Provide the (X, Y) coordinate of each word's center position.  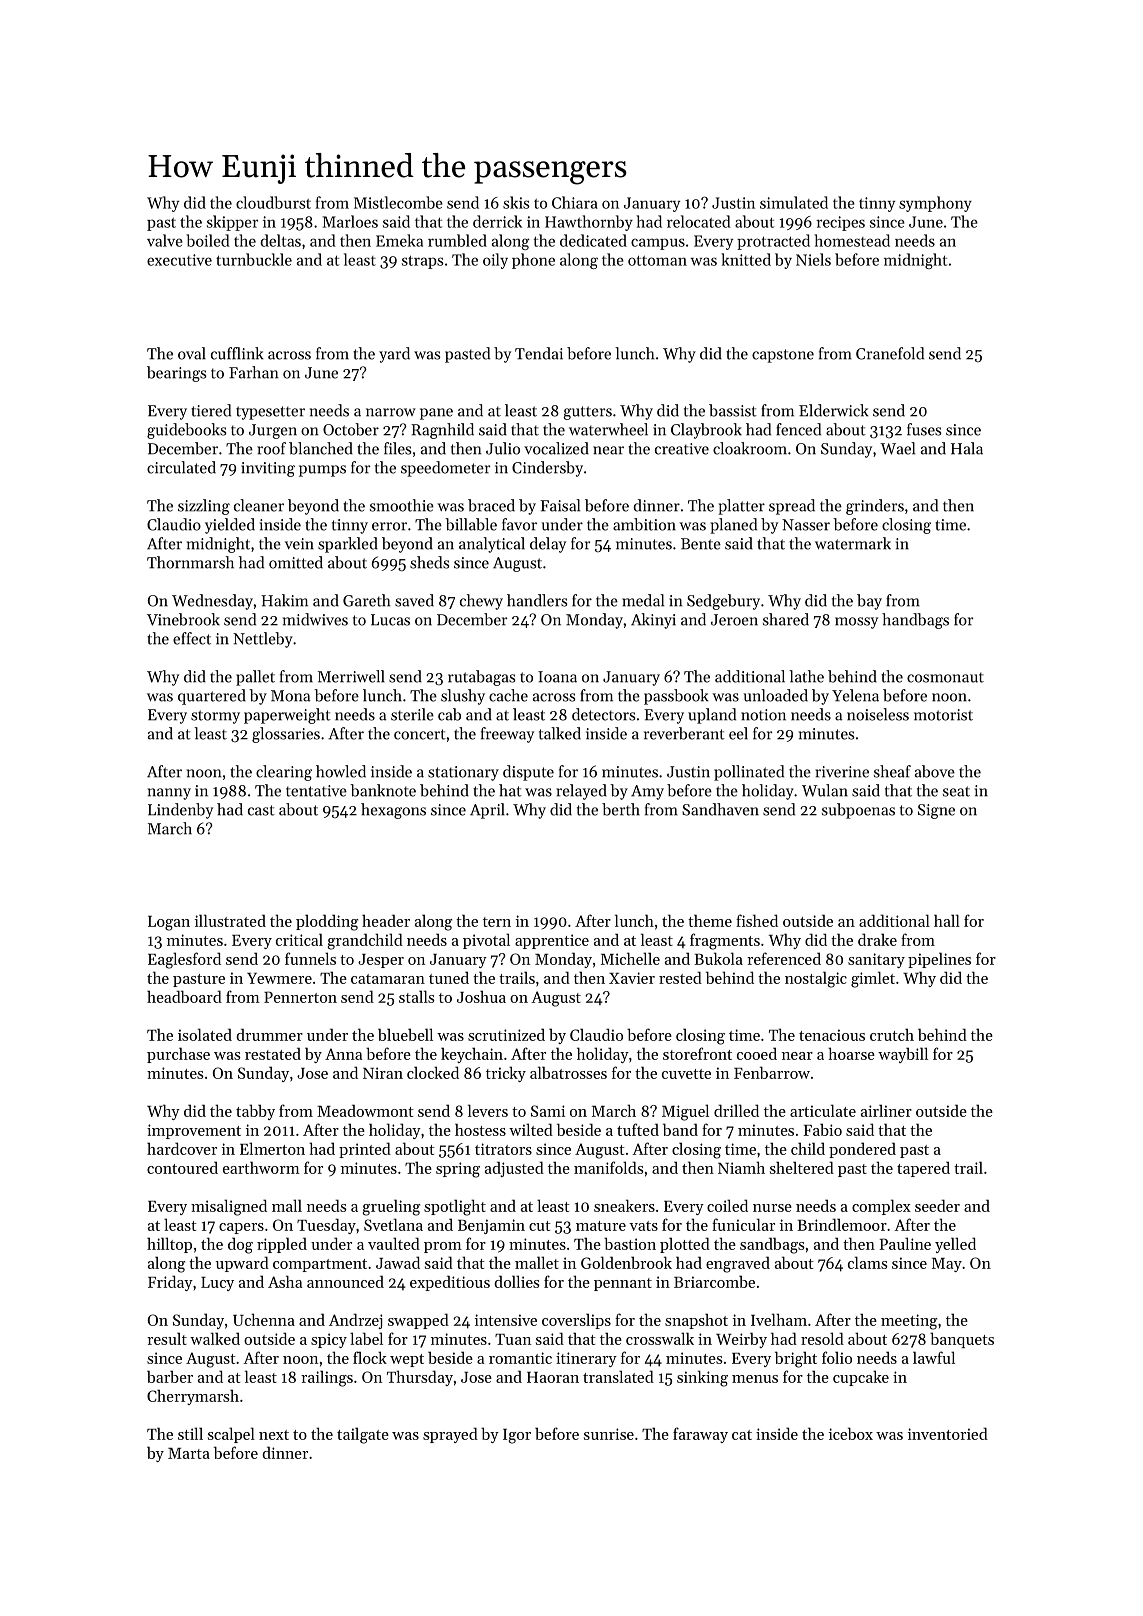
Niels (813, 259)
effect (192, 638)
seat (956, 791)
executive (179, 260)
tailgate (363, 1435)
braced (491, 505)
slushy (463, 697)
